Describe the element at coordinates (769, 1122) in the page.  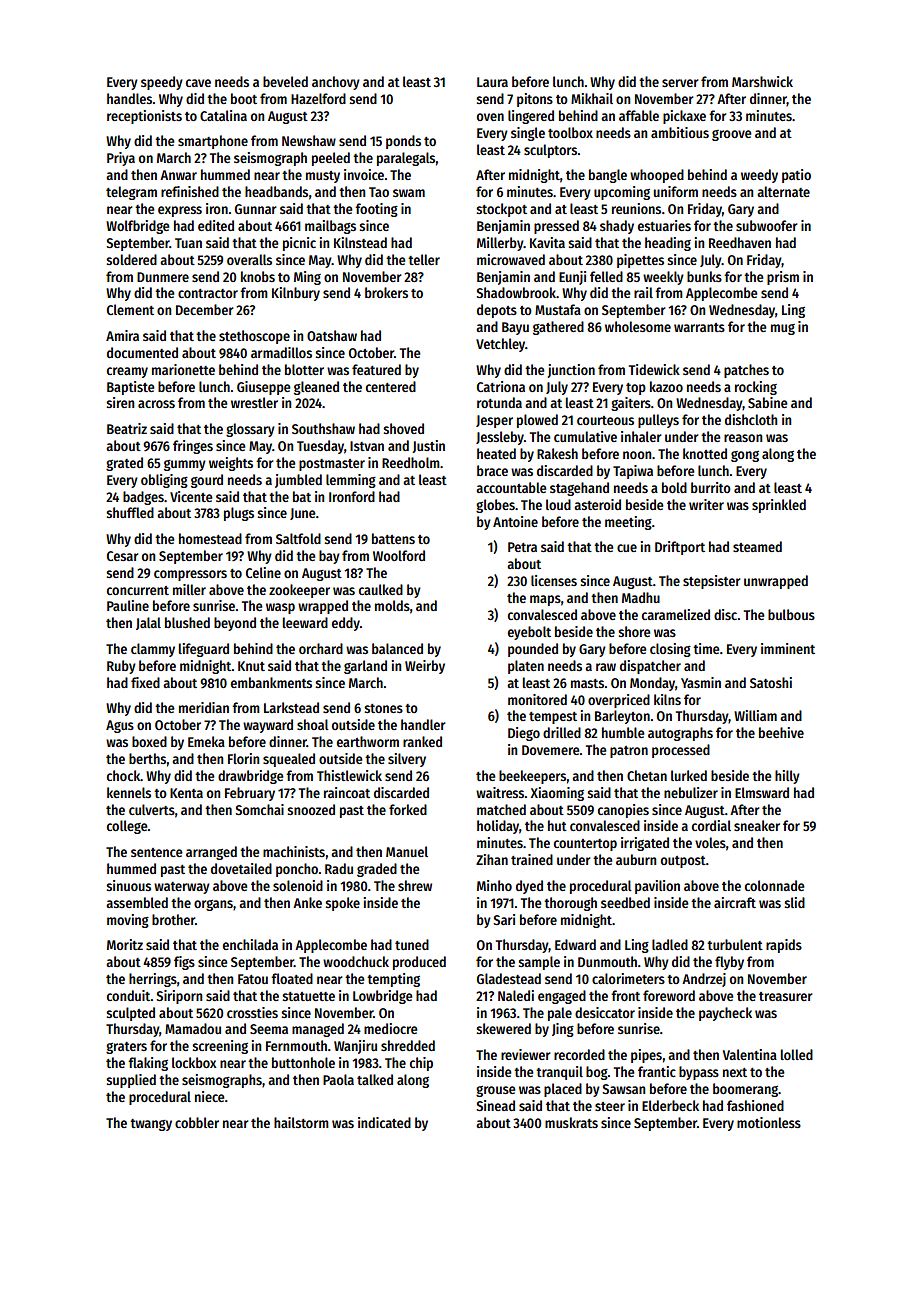
I see `motionless` at that location.
